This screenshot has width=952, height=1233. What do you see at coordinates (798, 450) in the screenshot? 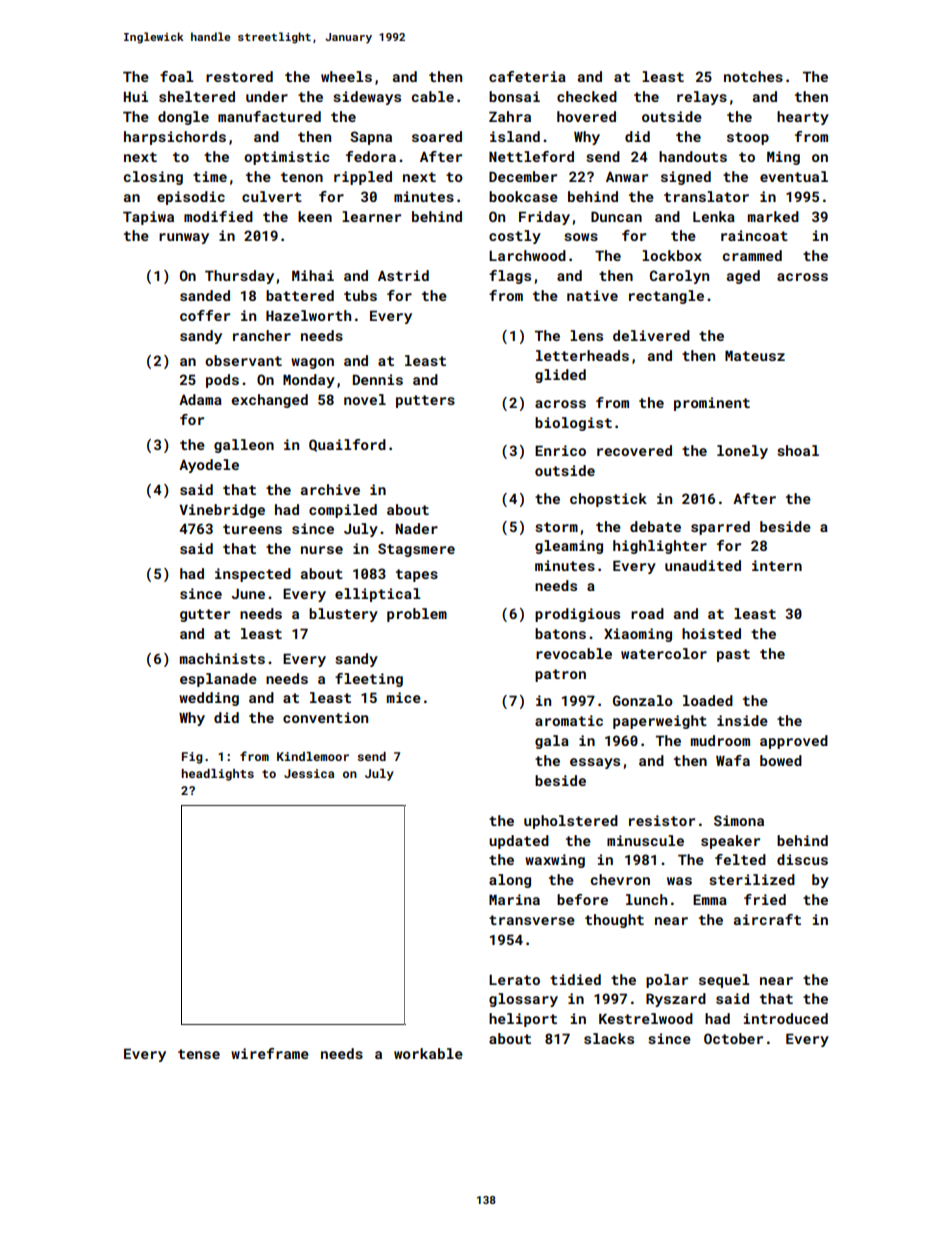
I see `shoal` at bounding box center [798, 450].
